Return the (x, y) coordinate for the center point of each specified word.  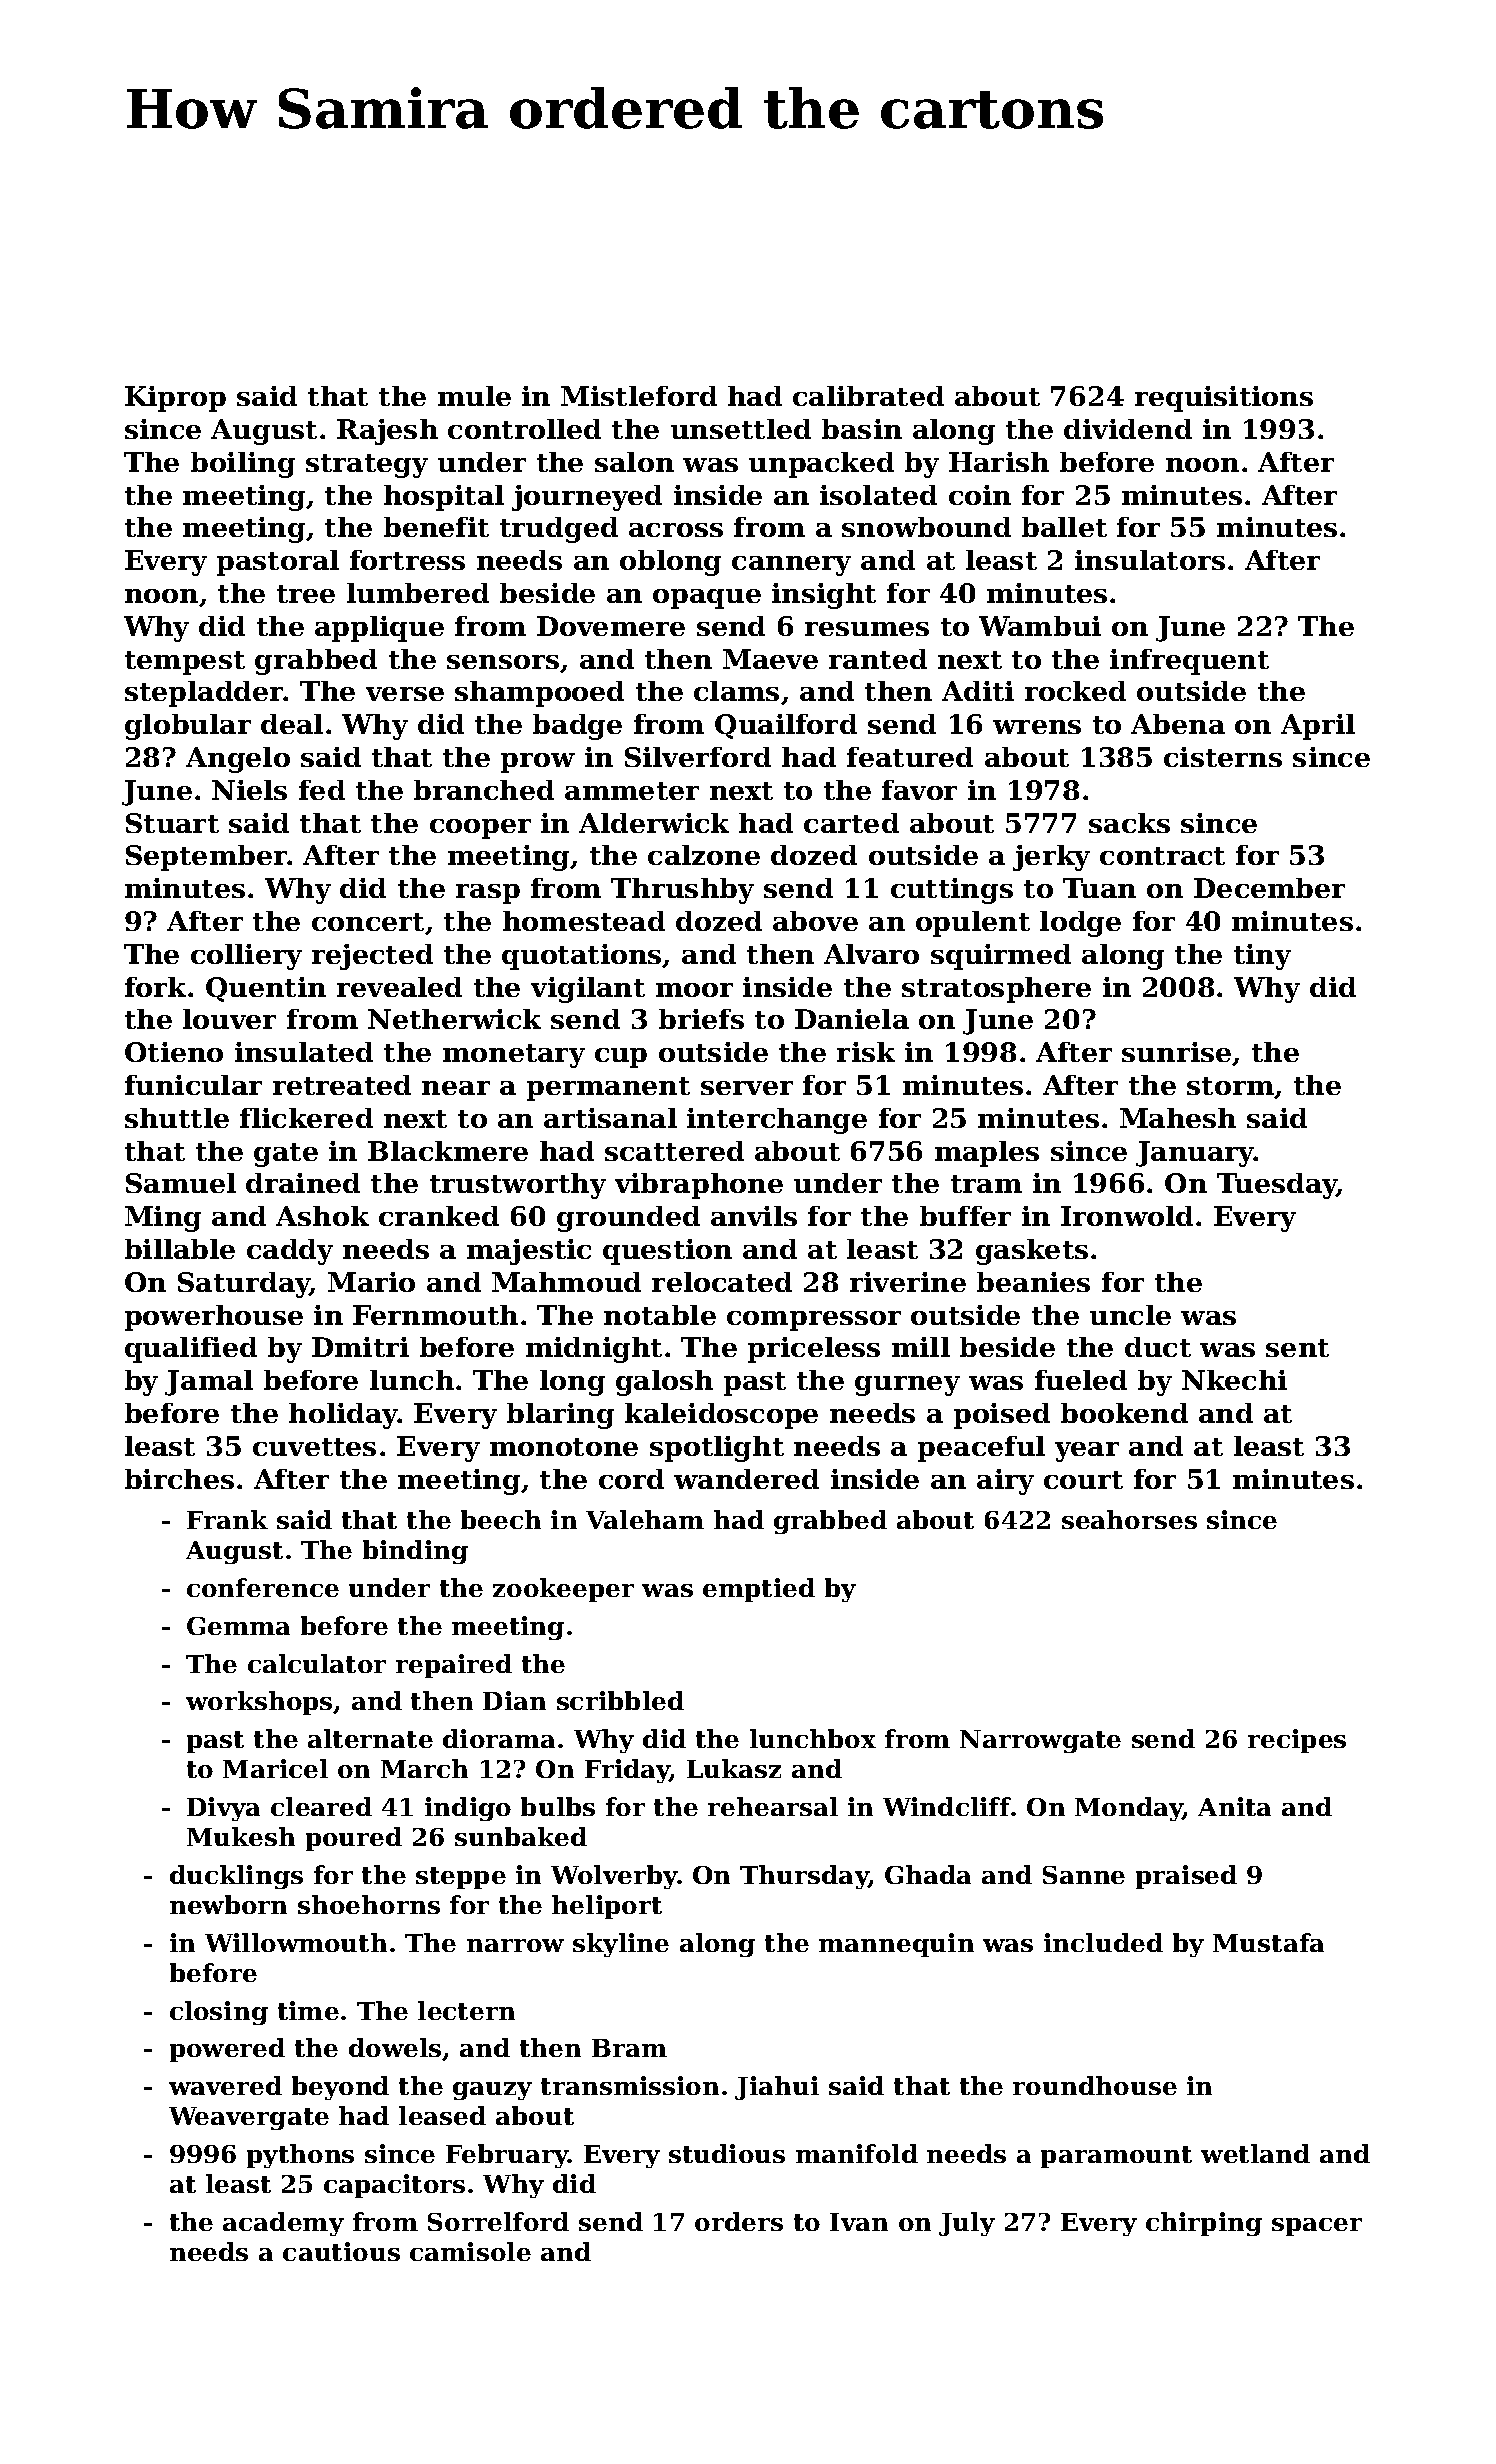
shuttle (177, 1118)
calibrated (868, 396)
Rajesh (387, 432)
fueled (1081, 1380)
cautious (341, 2251)
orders (739, 2221)
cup (621, 1058)
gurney (907, 1386)
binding (415, 1552)
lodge (1080, 924)
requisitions (1224, 399)
